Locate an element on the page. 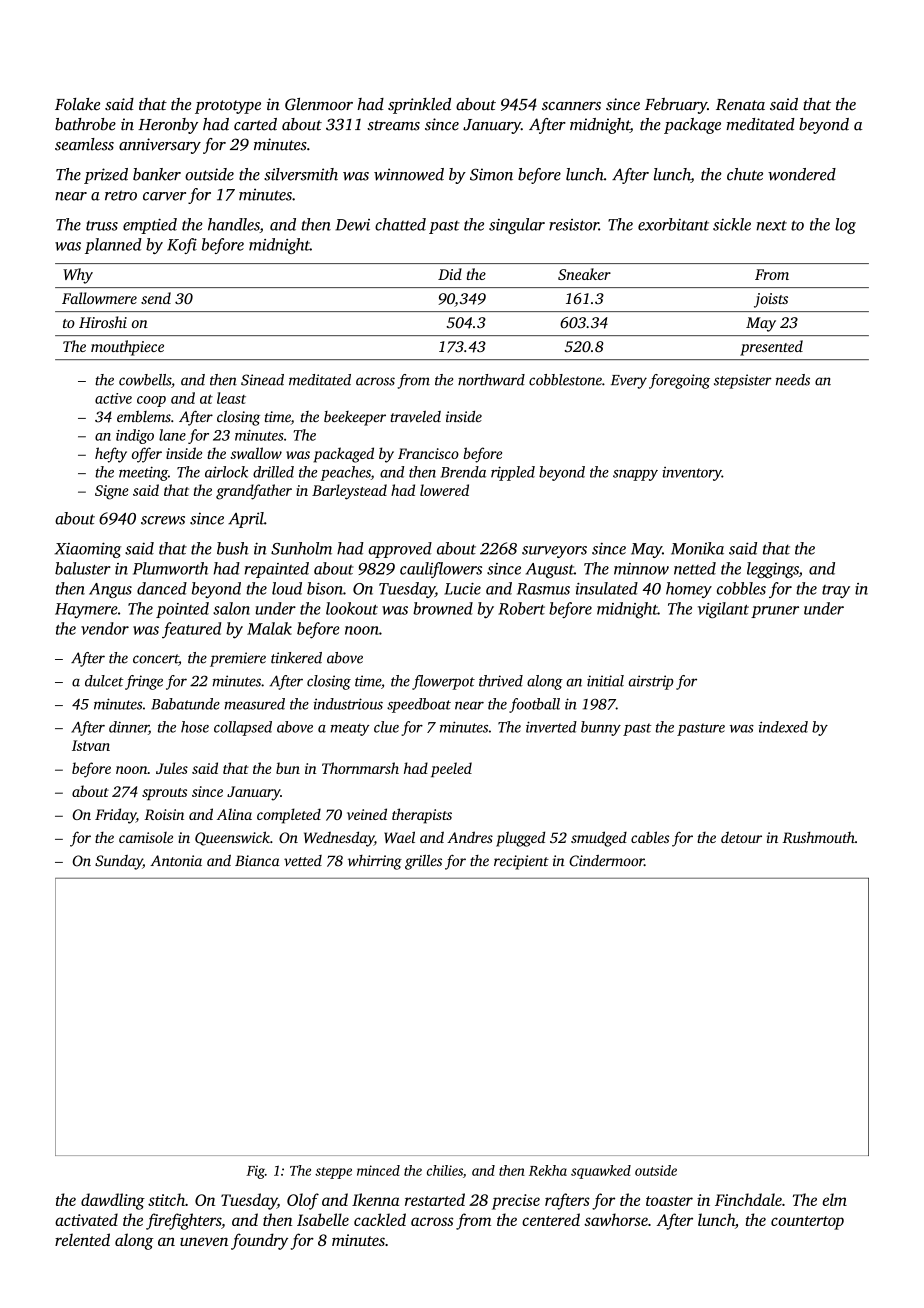 The height and width of the image is (1308, 924). rippled is located at coordinates (513, 473).
